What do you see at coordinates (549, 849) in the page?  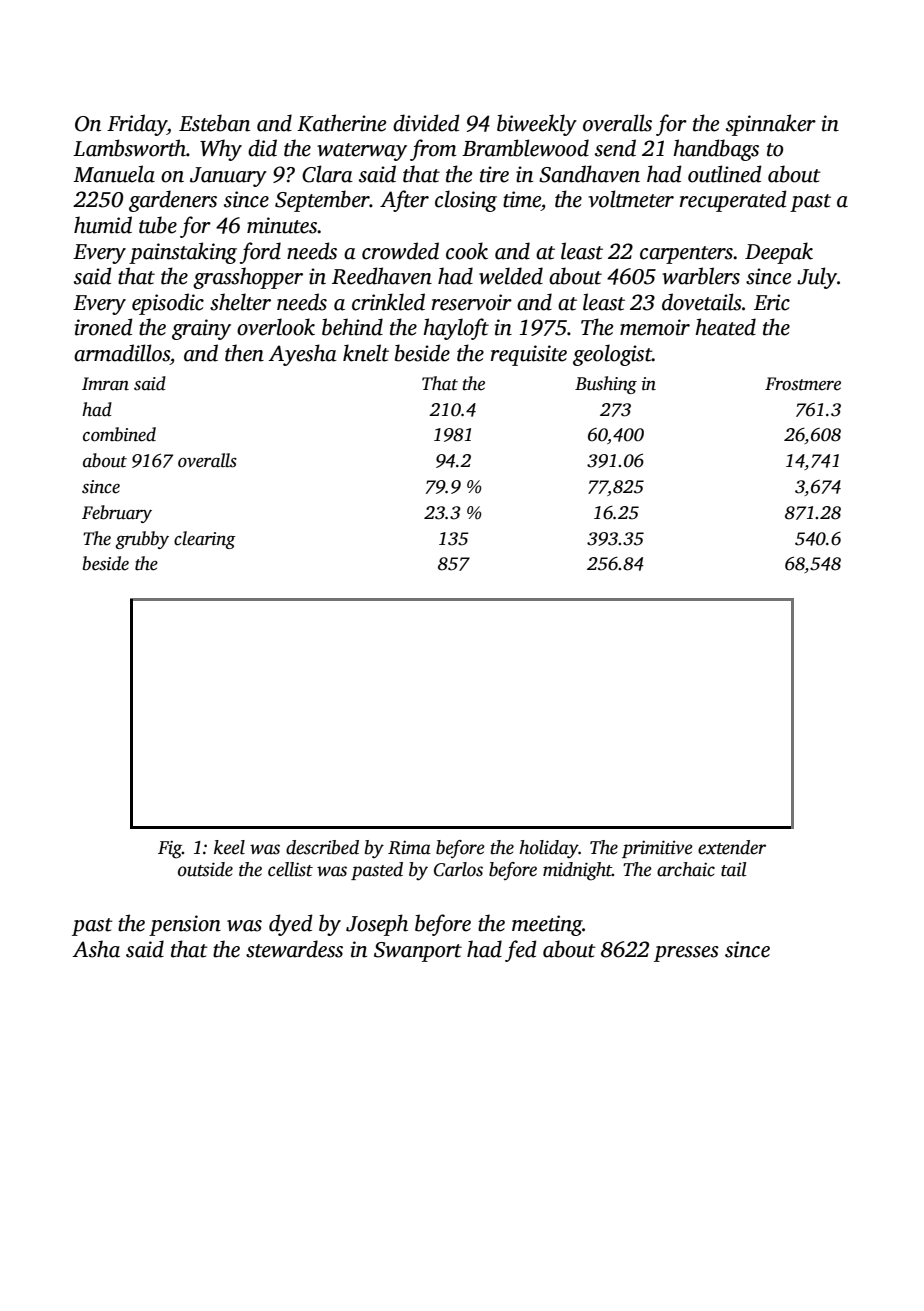 I see `holiday` at bounding box center [549, 849].
